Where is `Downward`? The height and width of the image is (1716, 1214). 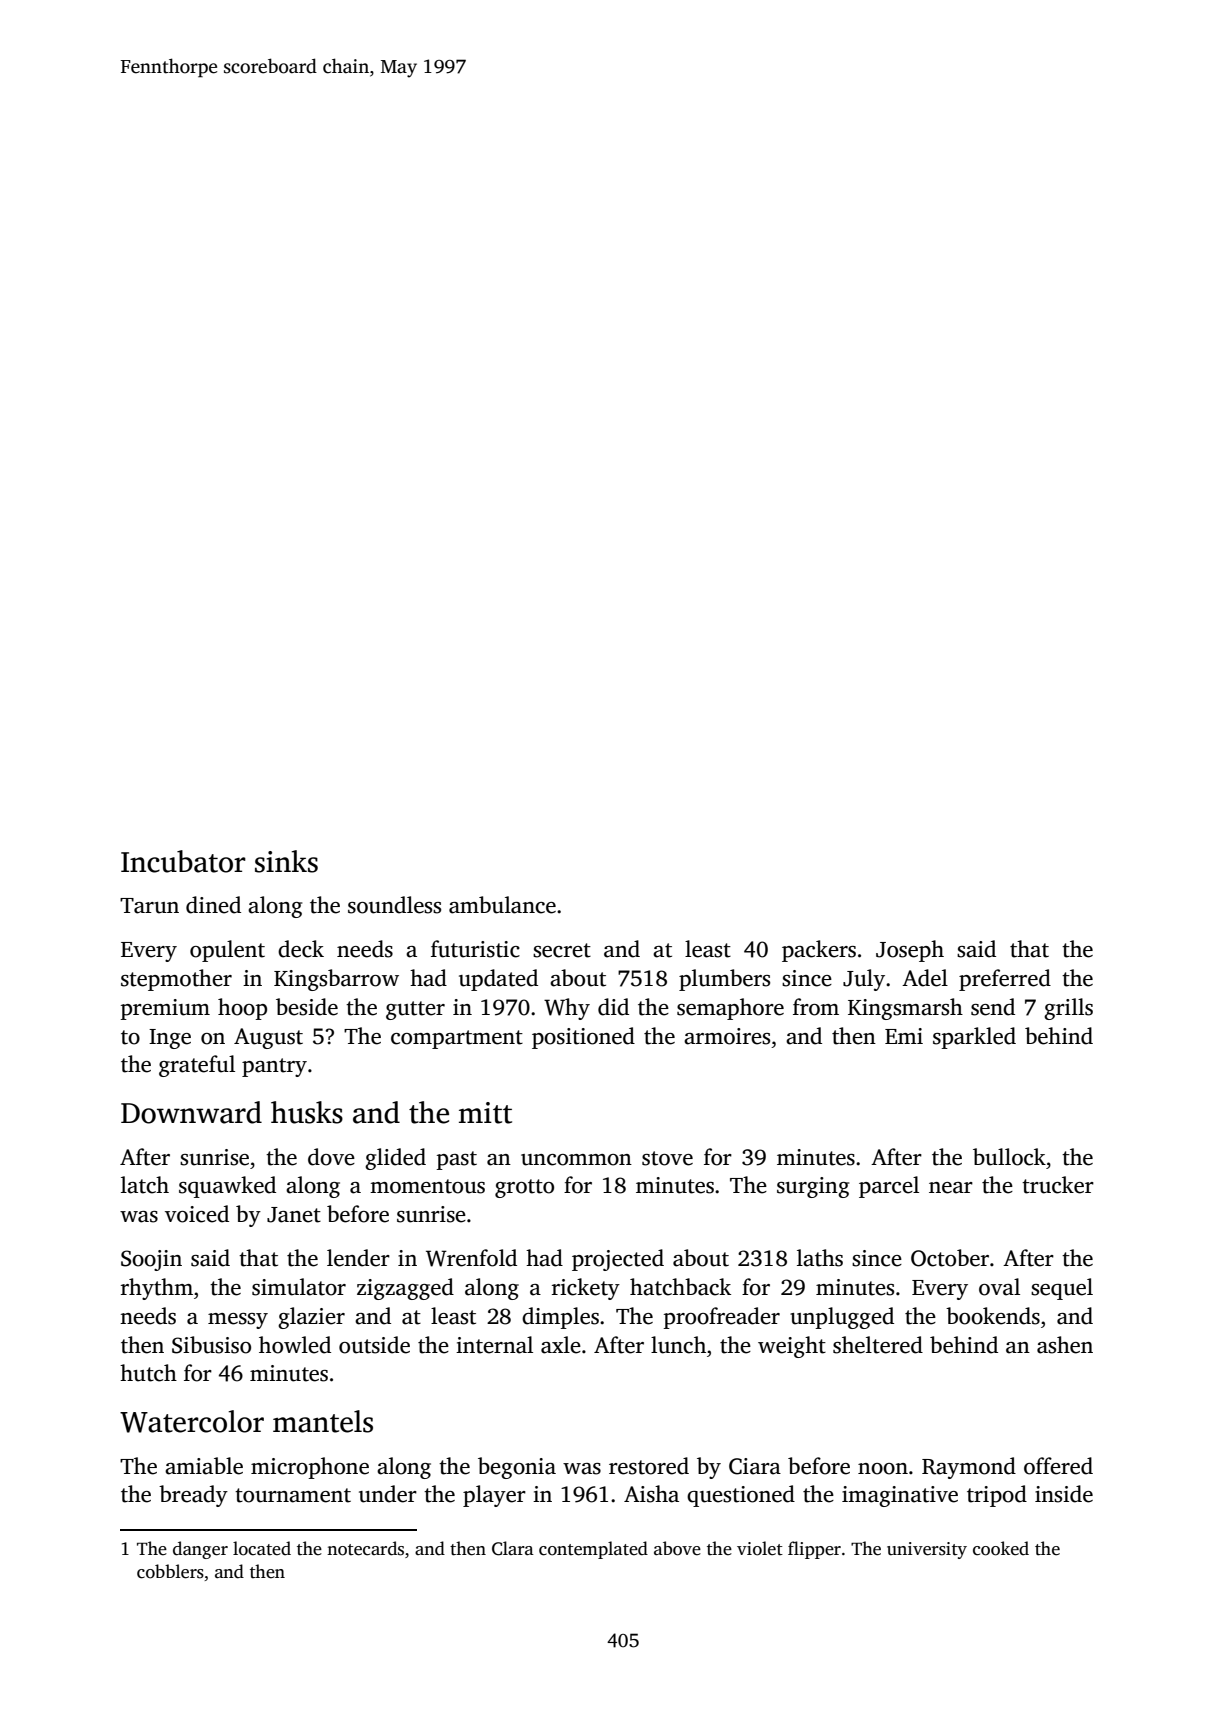
Downward is located at coordinates (191, 1112).
